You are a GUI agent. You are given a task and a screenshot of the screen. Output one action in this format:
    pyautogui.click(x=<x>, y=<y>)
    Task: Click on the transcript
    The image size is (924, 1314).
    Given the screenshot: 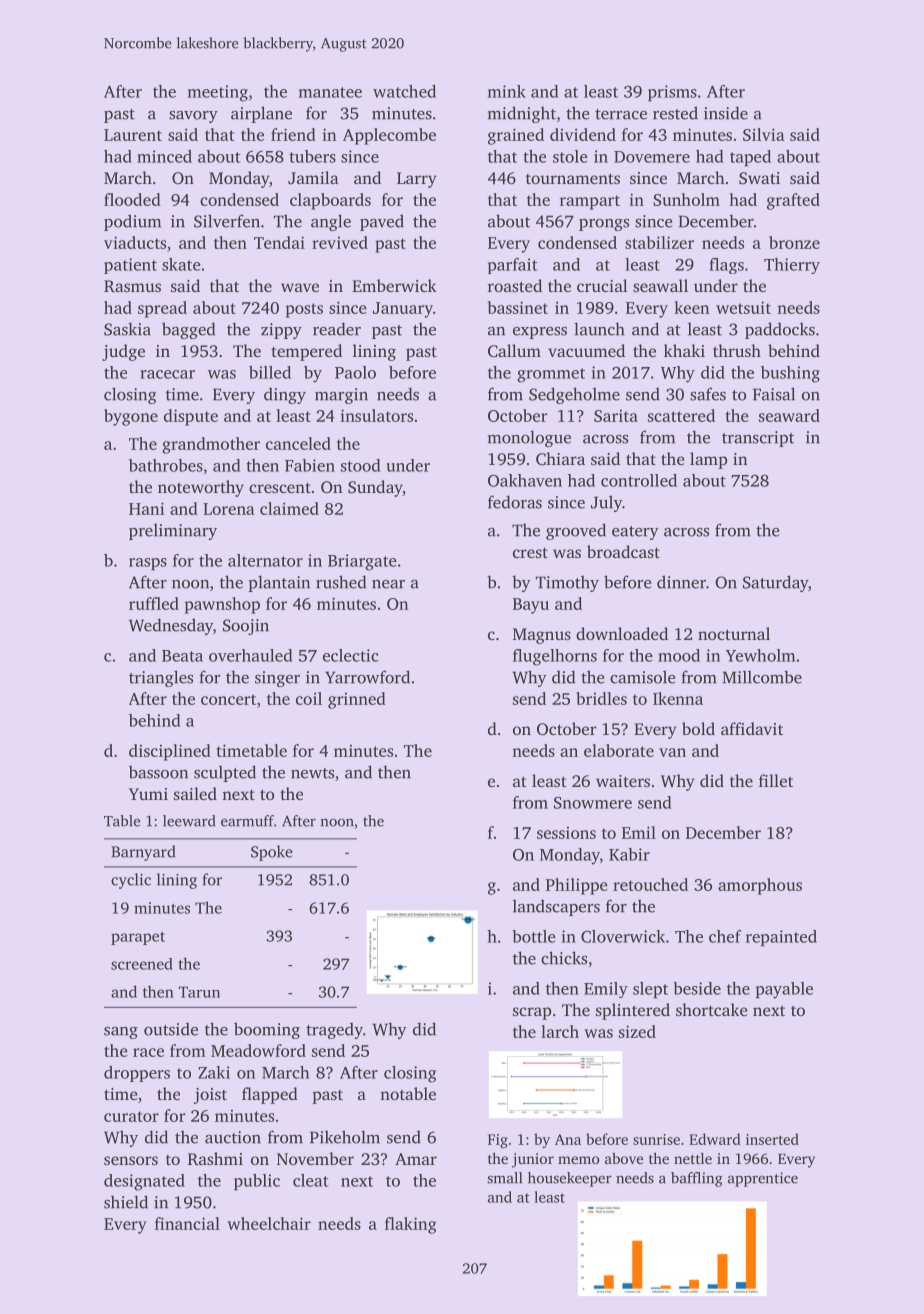 What is the action you would take?
    pyautogui.click(x=758, y=439)
